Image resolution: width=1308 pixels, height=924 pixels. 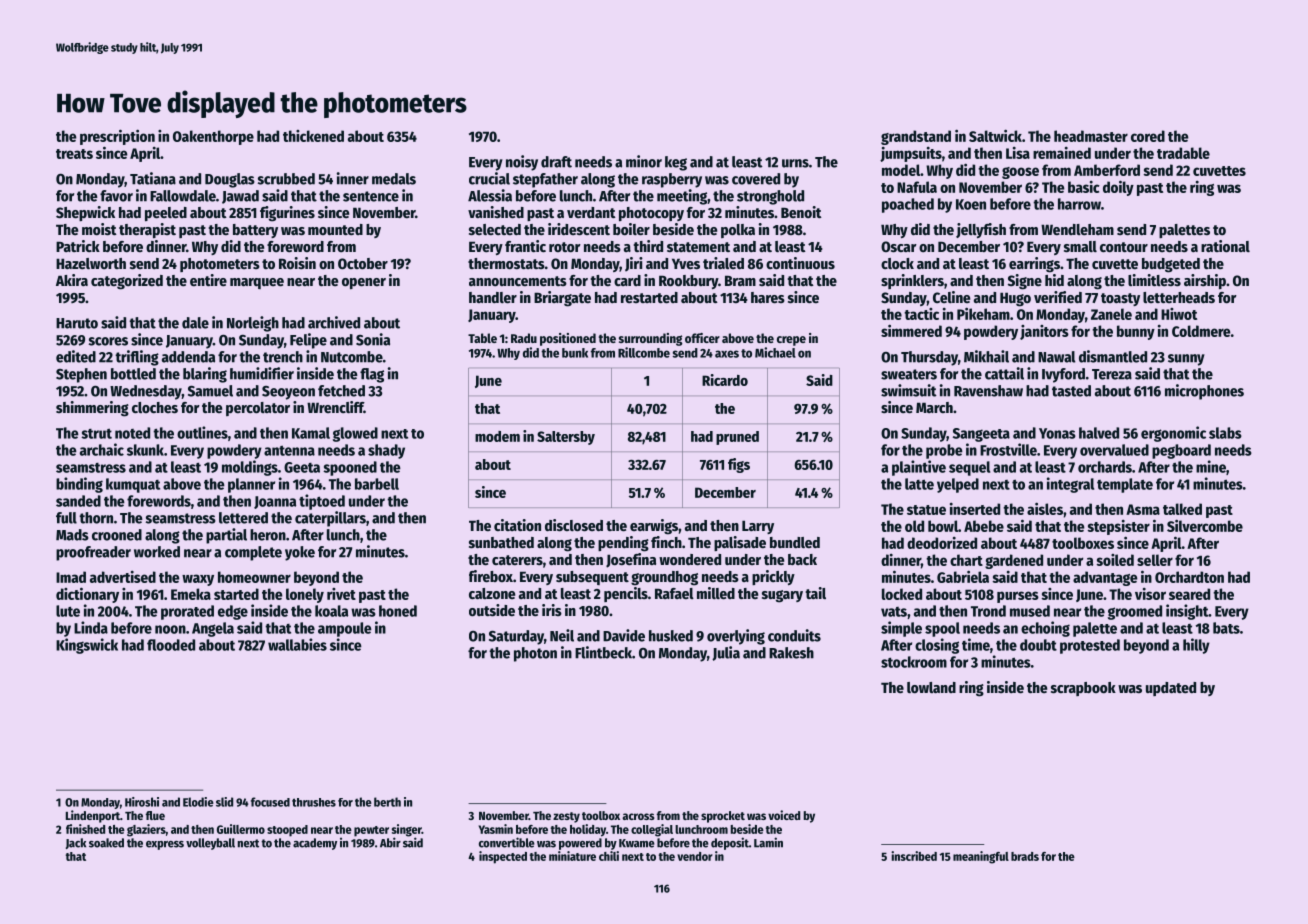 I want to click on Briargate, so click(x=562, y=299).
